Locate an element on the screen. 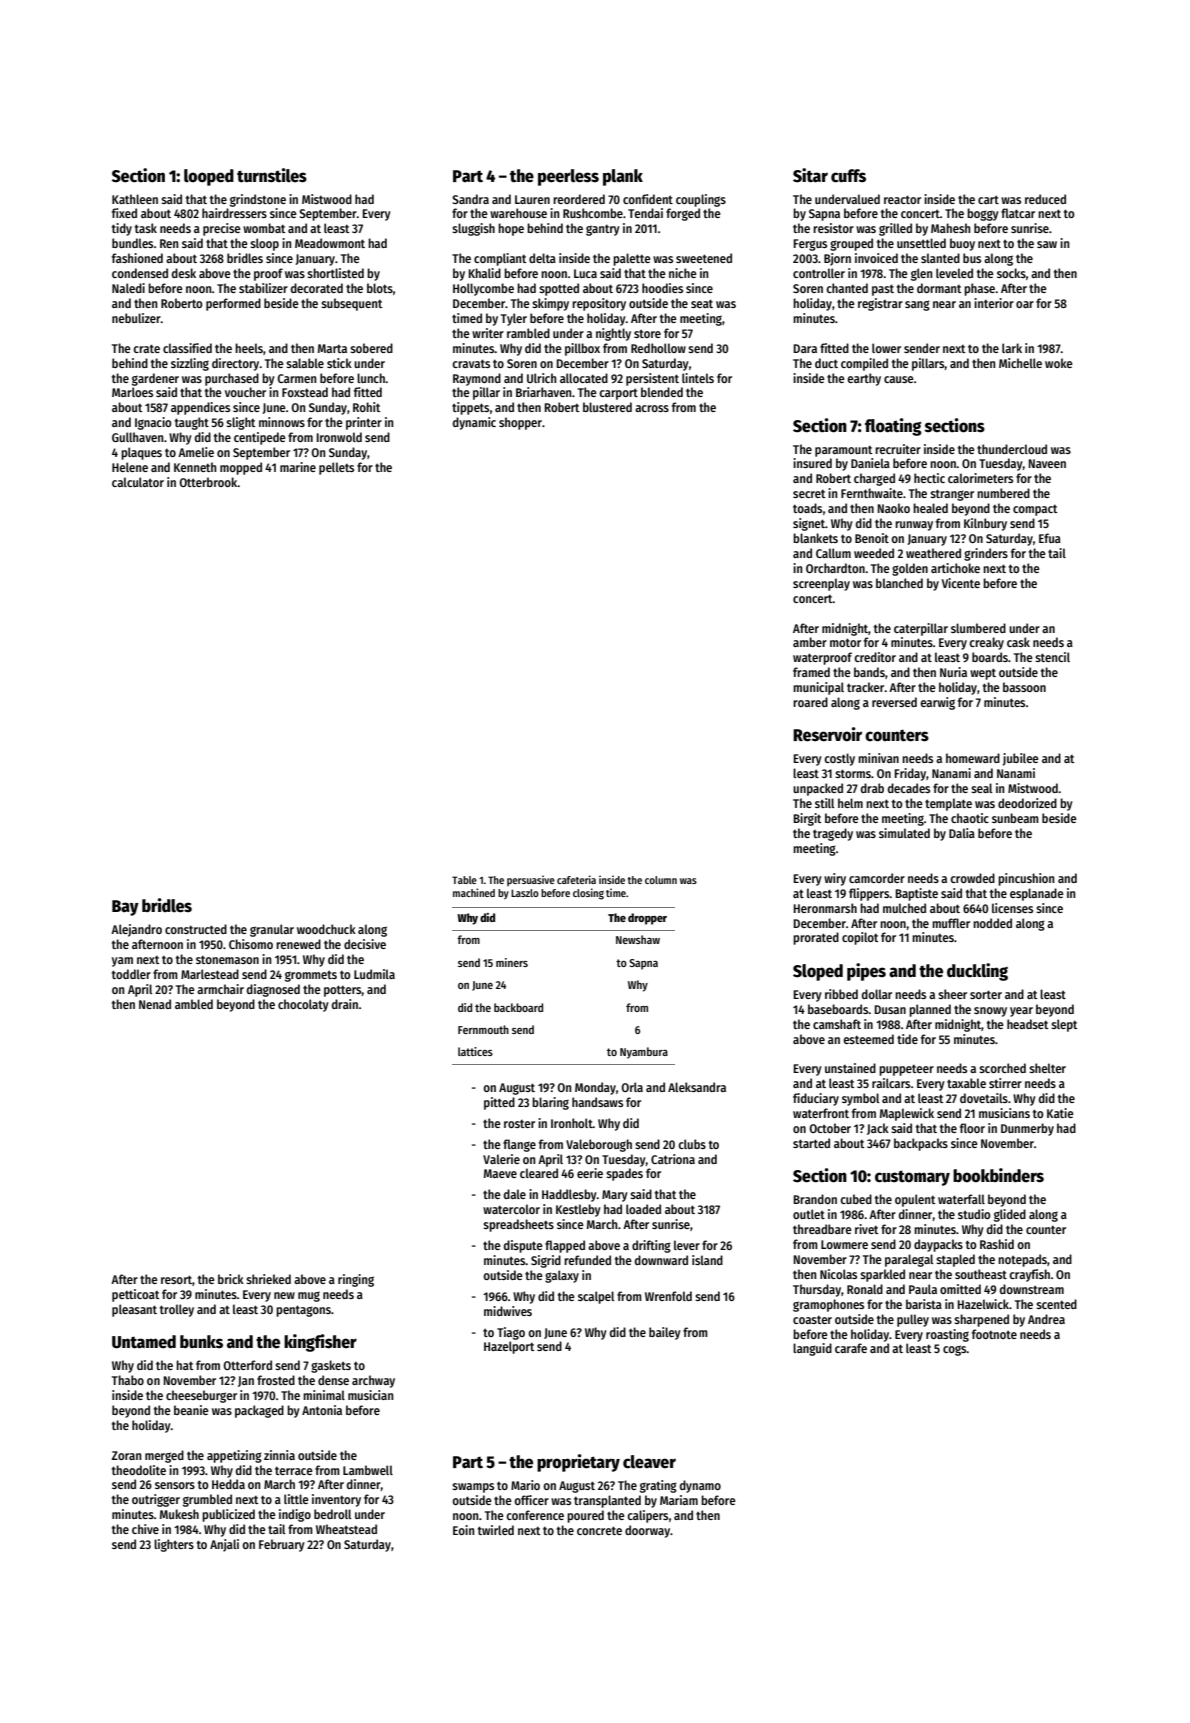 This screenshot has height=1723, width=1190. bunks is located at coordinates (201, 1342).
